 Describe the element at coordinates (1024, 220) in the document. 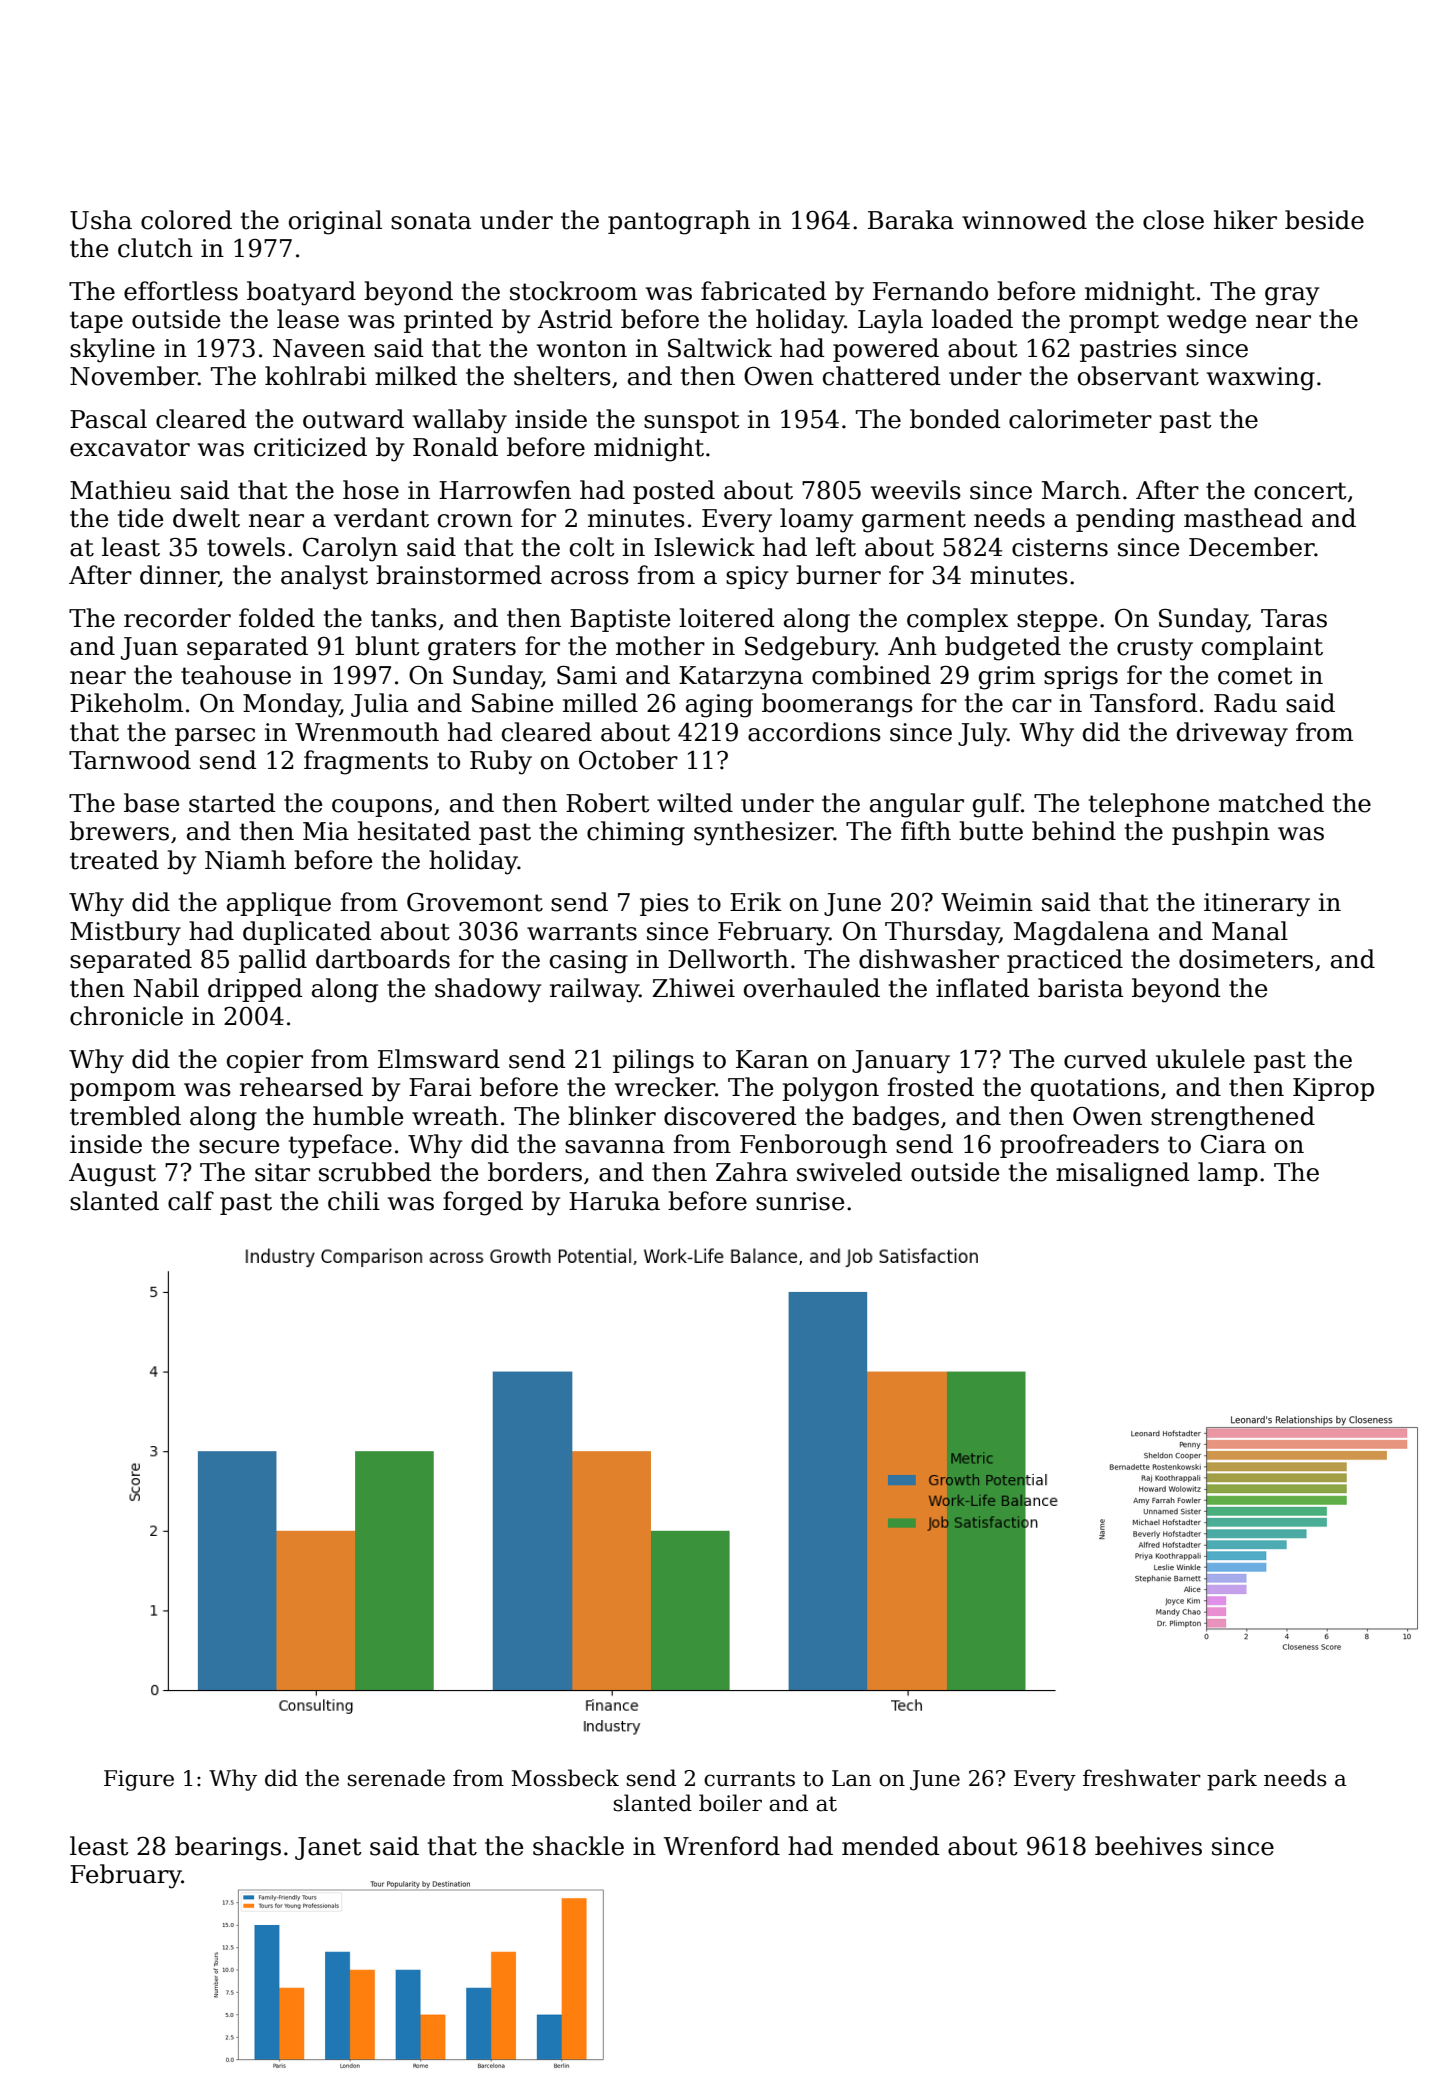

I see `winnowed` at that location.
